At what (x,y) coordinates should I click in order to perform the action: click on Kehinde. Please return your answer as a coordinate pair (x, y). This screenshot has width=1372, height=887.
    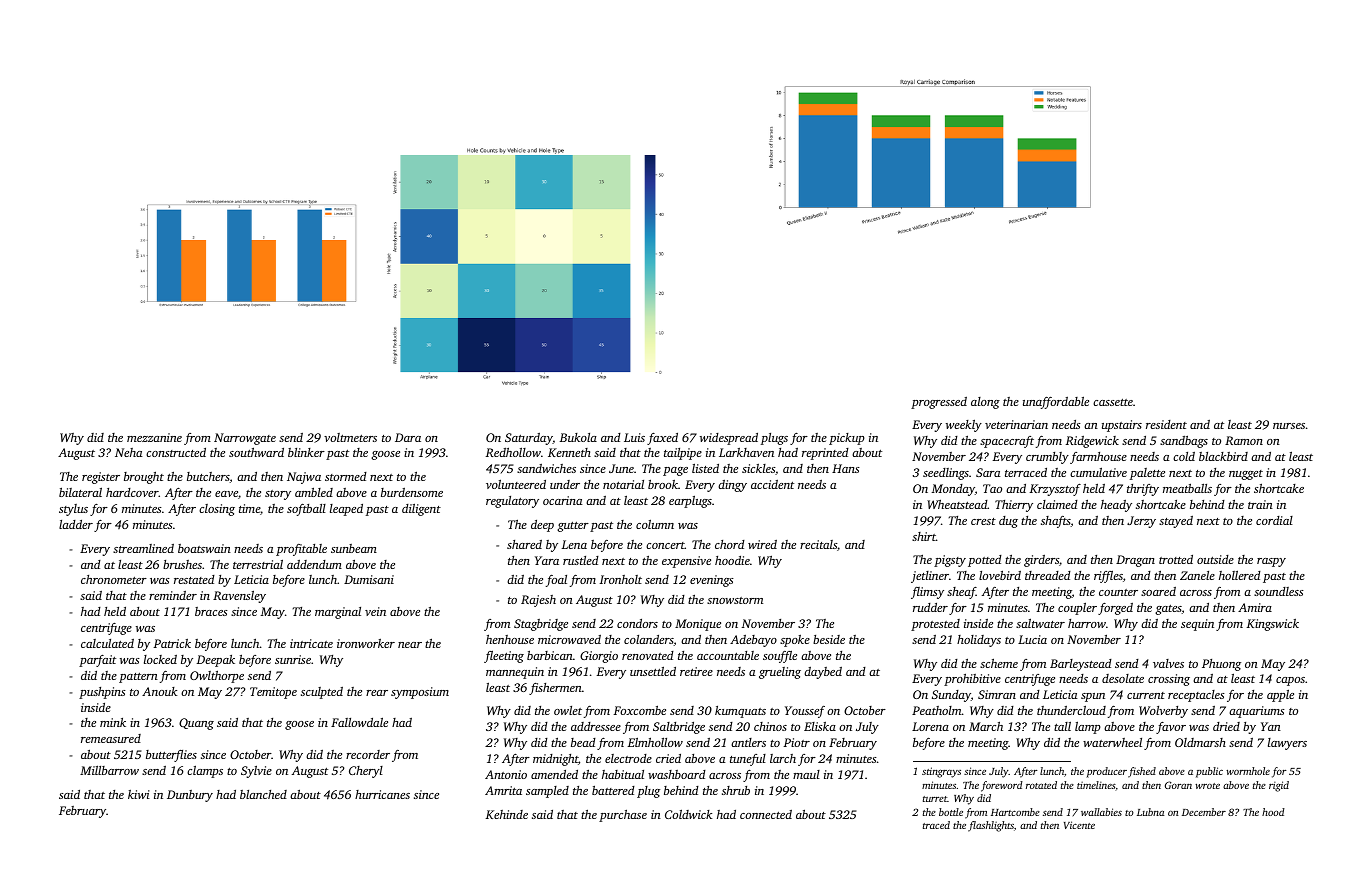
    Looking at the image, I should click on (507, 814).
